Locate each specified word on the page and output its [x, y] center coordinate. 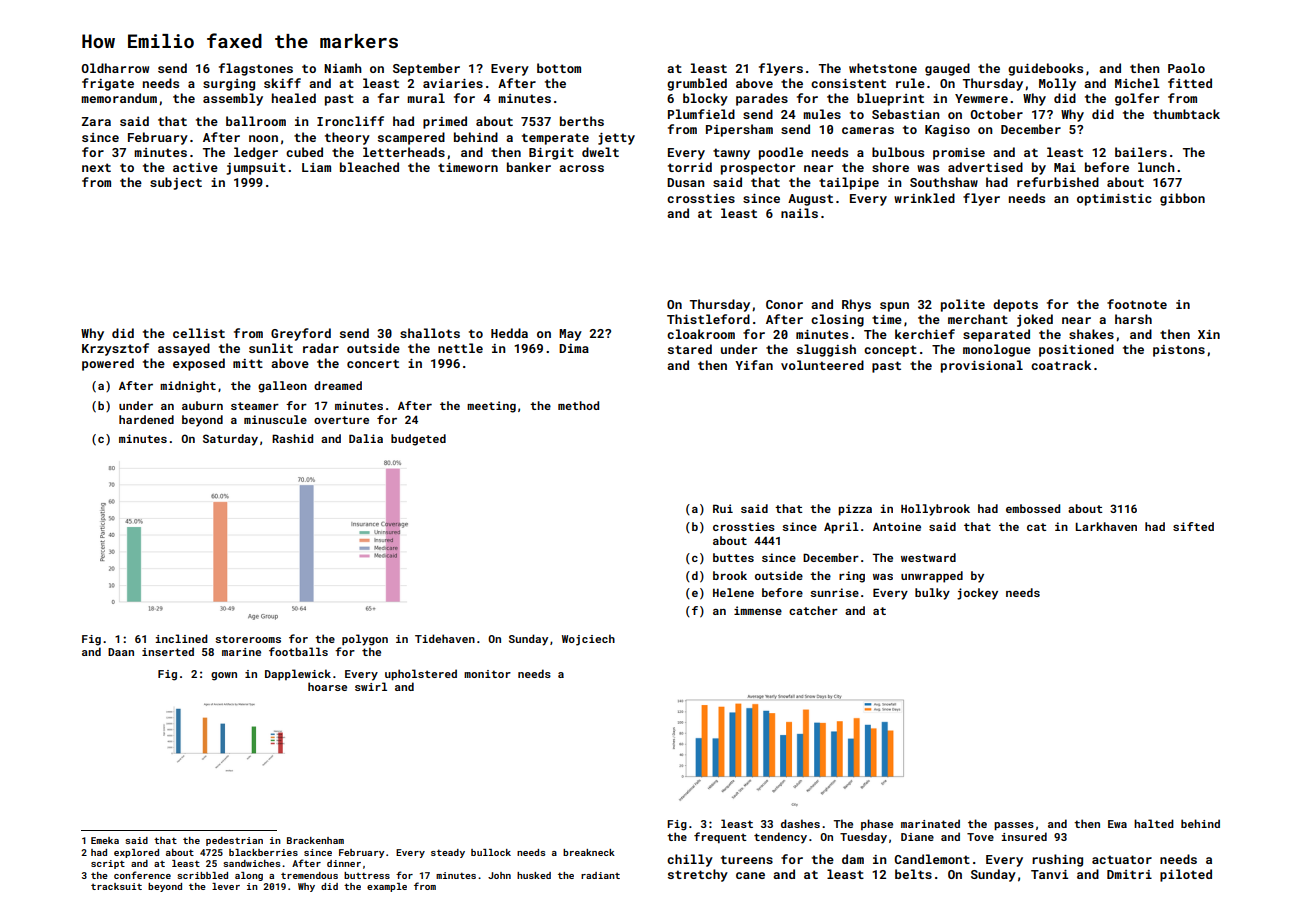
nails [799, 213]
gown [224, 676]
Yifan [754, 365]
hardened [146, 419]
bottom [559, 68]
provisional [982, 366]
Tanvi [1049, 874]
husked [534, 875]
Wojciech [588, 640]
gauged [947, 69]
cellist [199, 333]
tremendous [309, 875]
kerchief [925, 334]
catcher [813, 610]
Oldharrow [115, 68]
